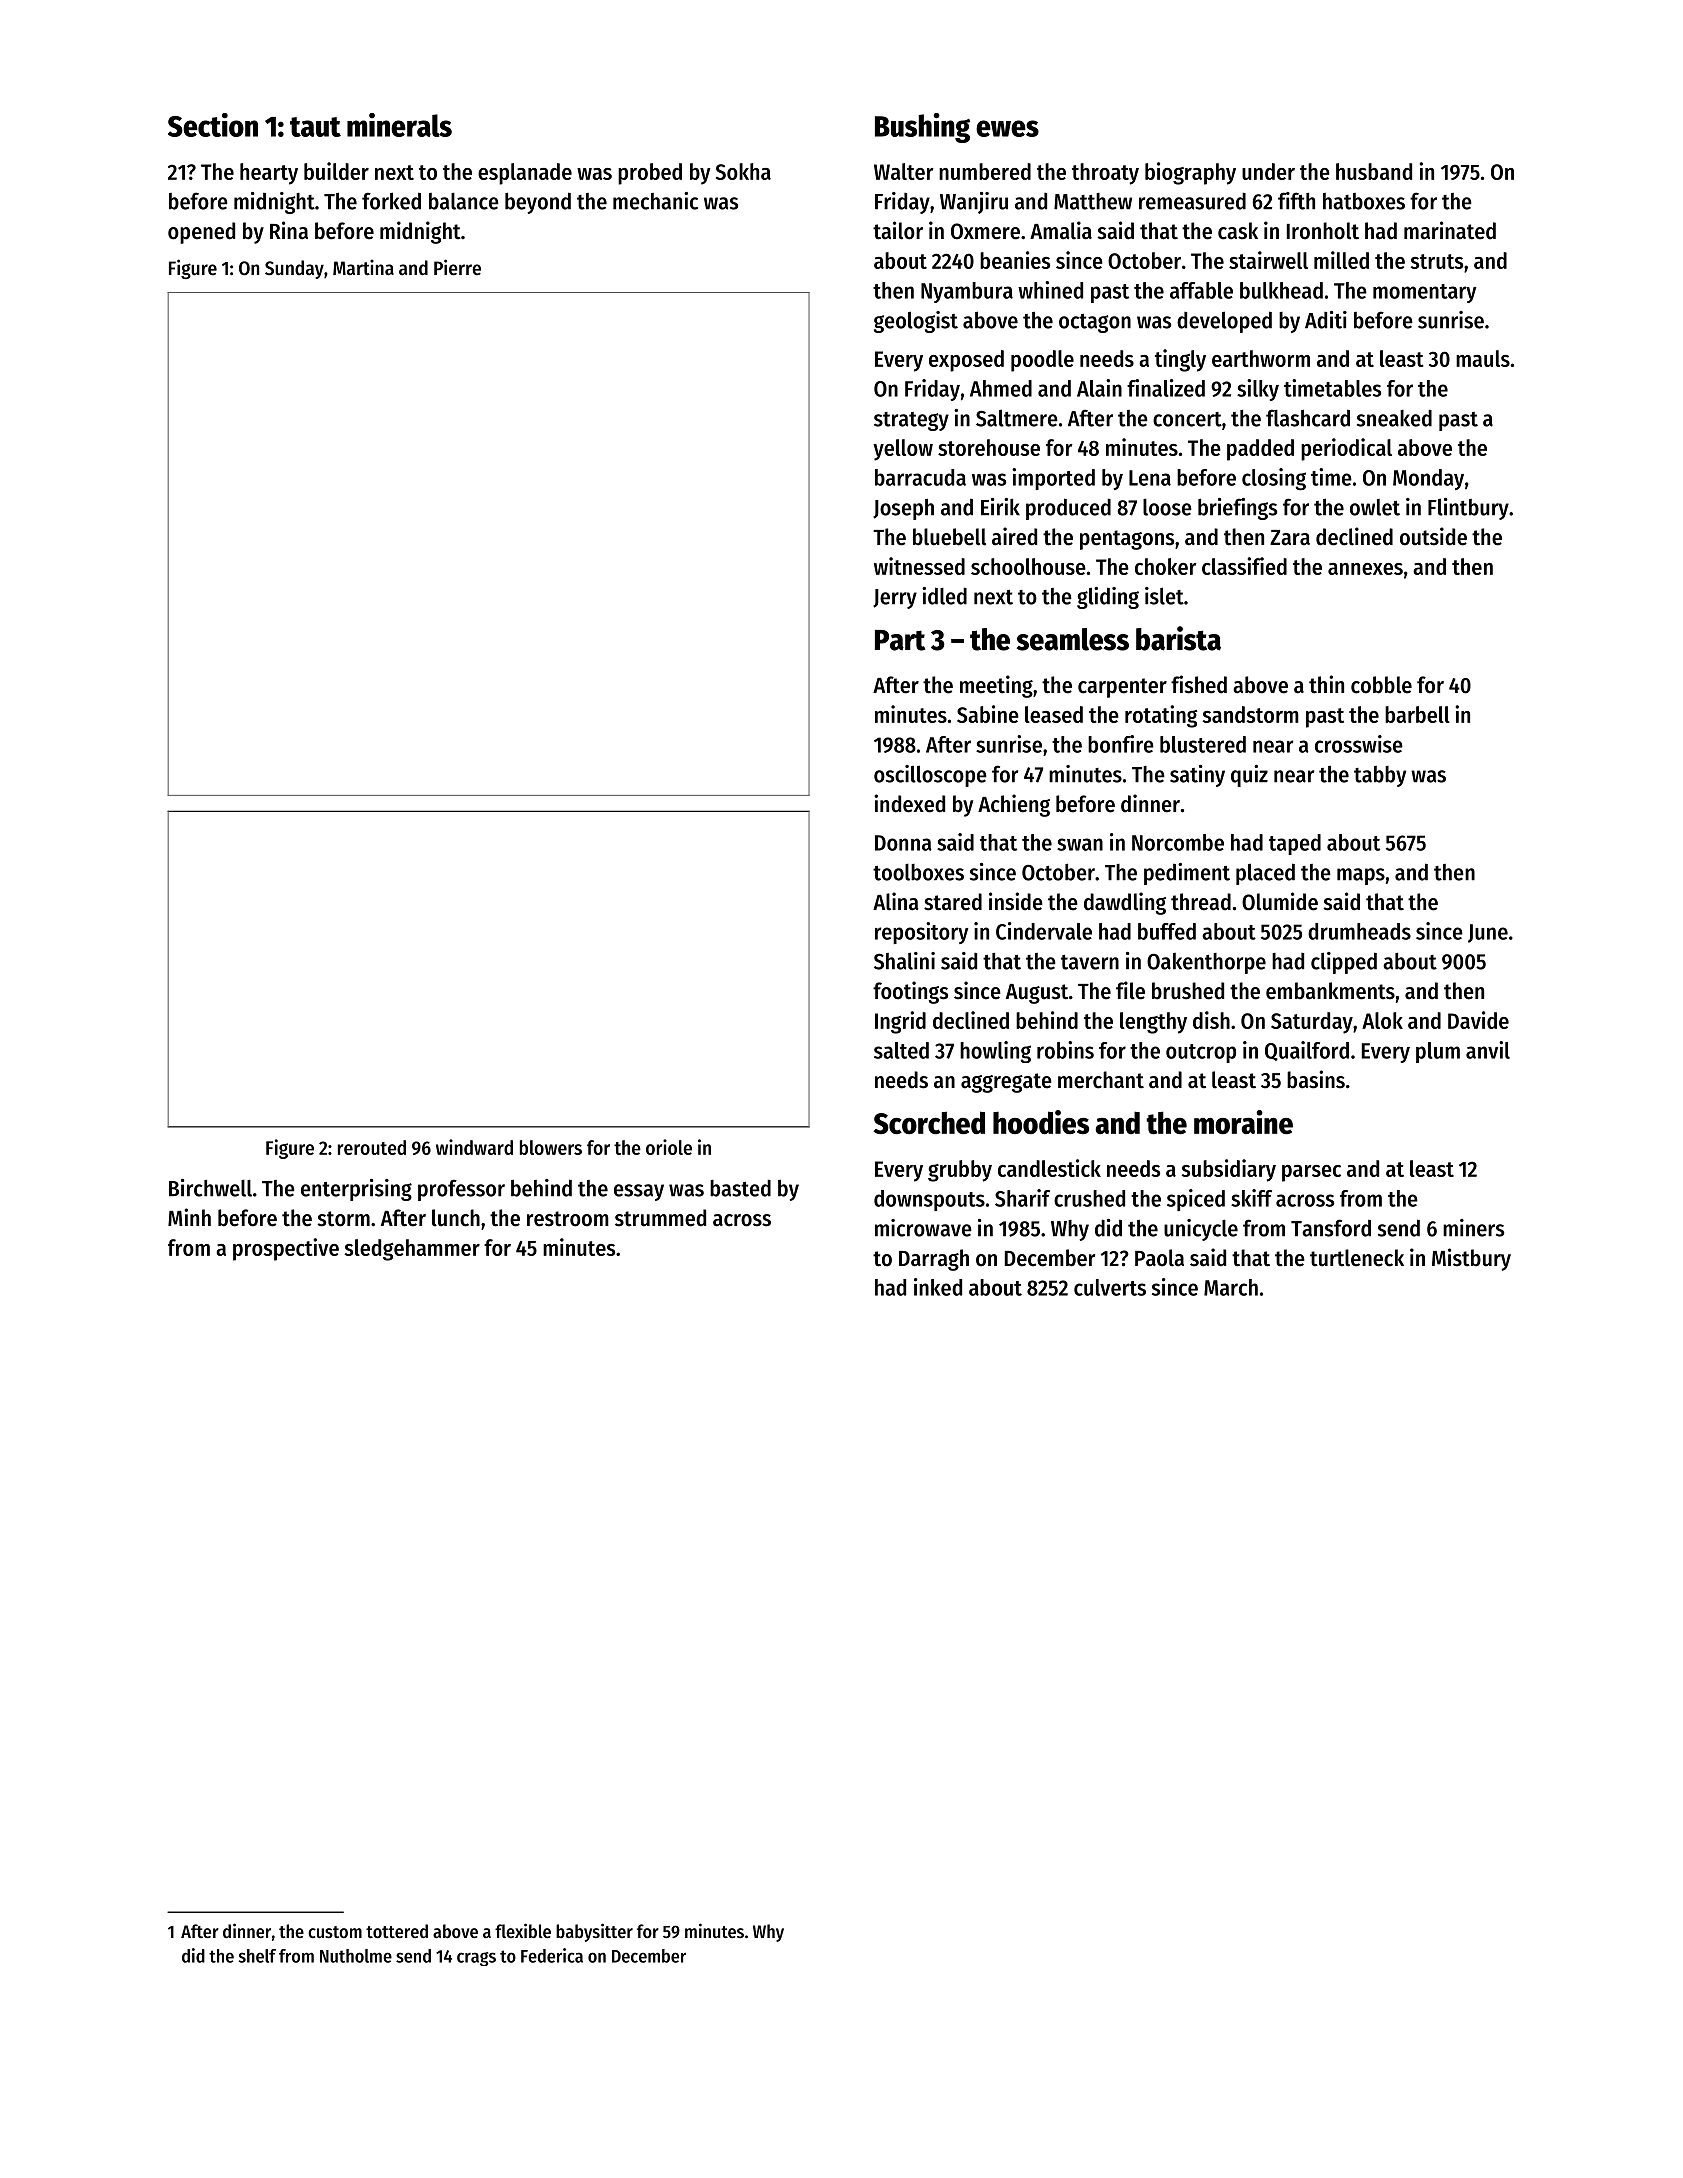 The width and height of the document is (1683, 2178). I want to click on culverts, so click(1110, 1287).
